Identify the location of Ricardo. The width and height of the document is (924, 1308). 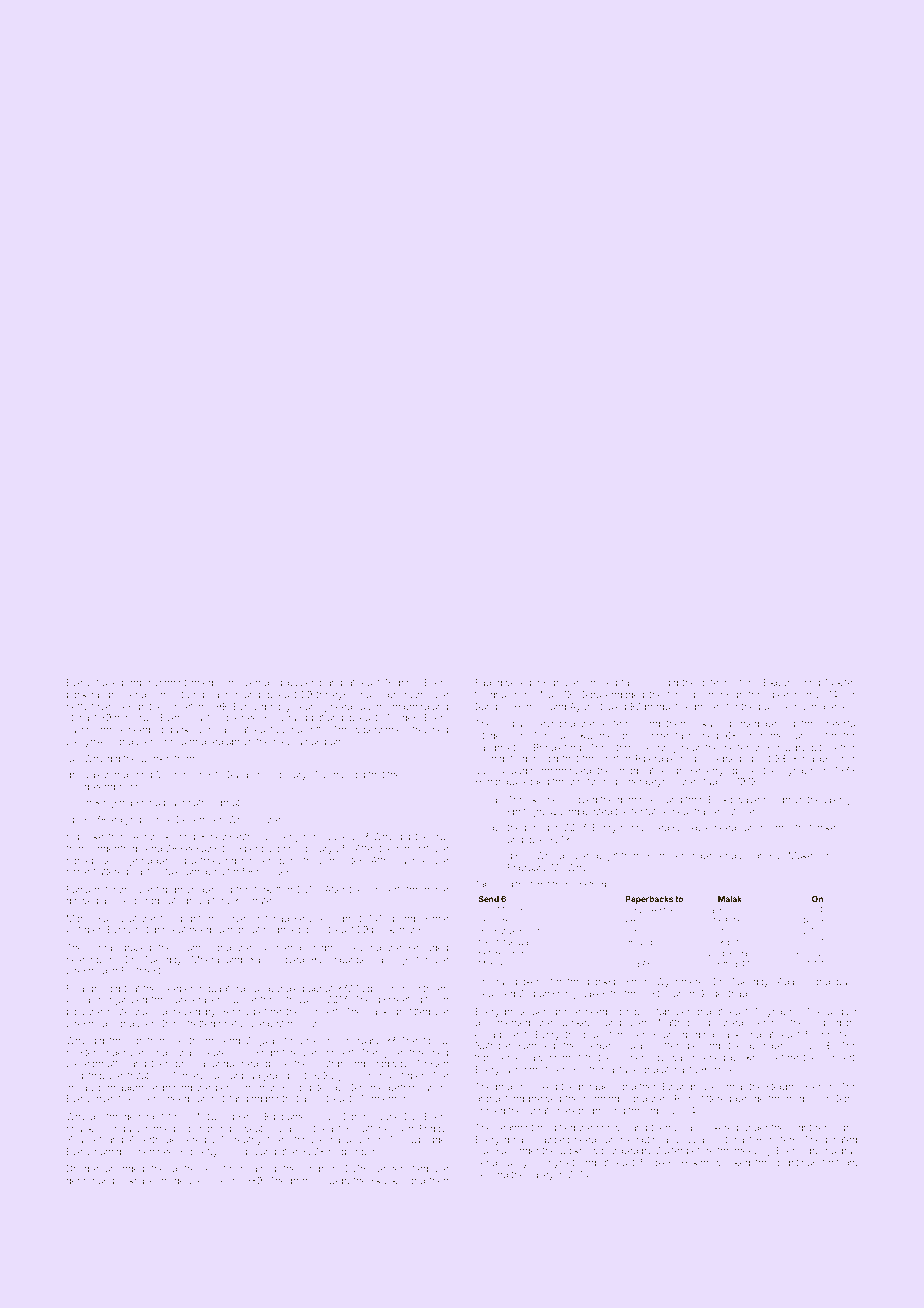
(83, 988).
